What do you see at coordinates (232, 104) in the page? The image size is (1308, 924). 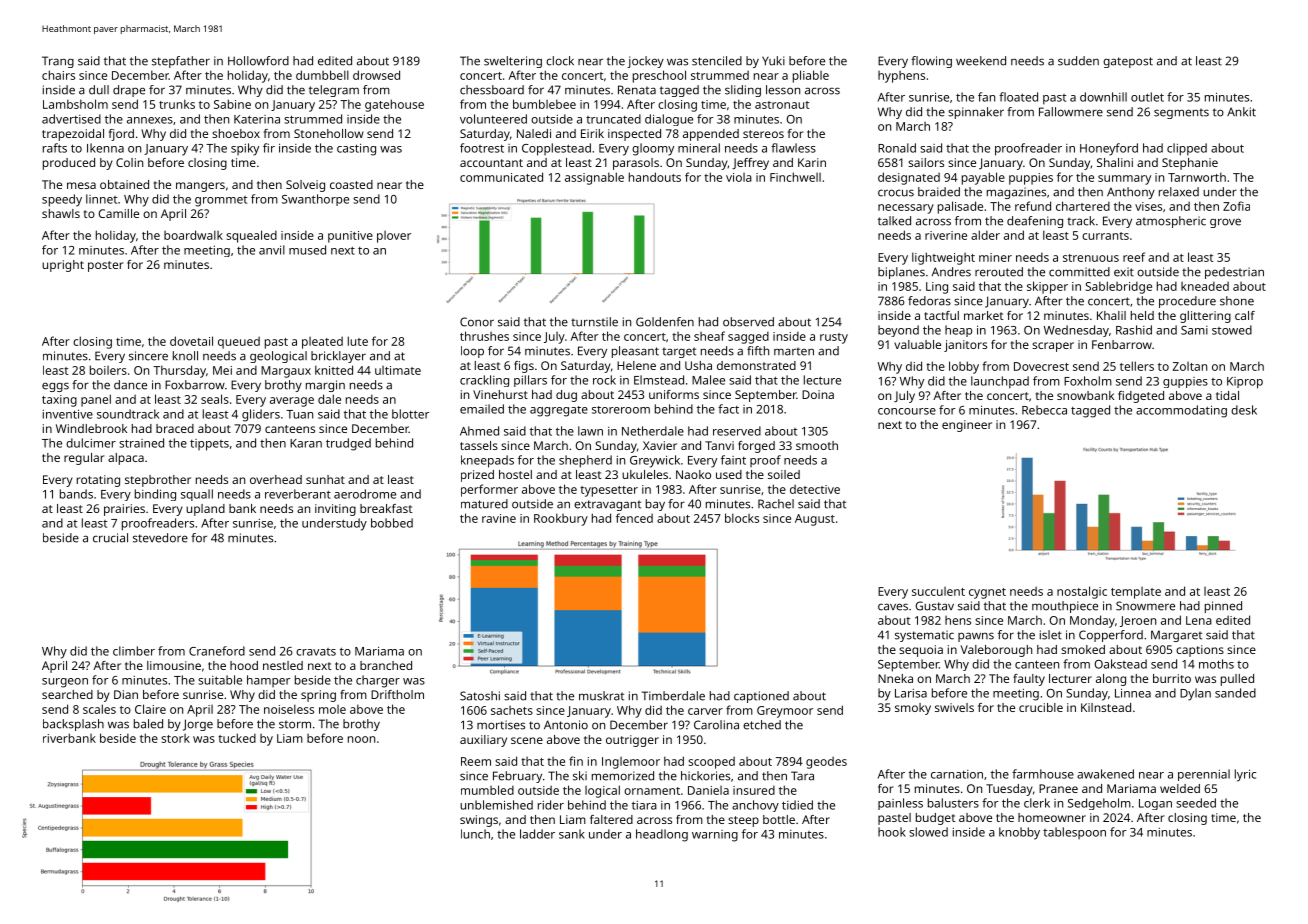 I see `Sabine` at bounding box center [232, 104].
